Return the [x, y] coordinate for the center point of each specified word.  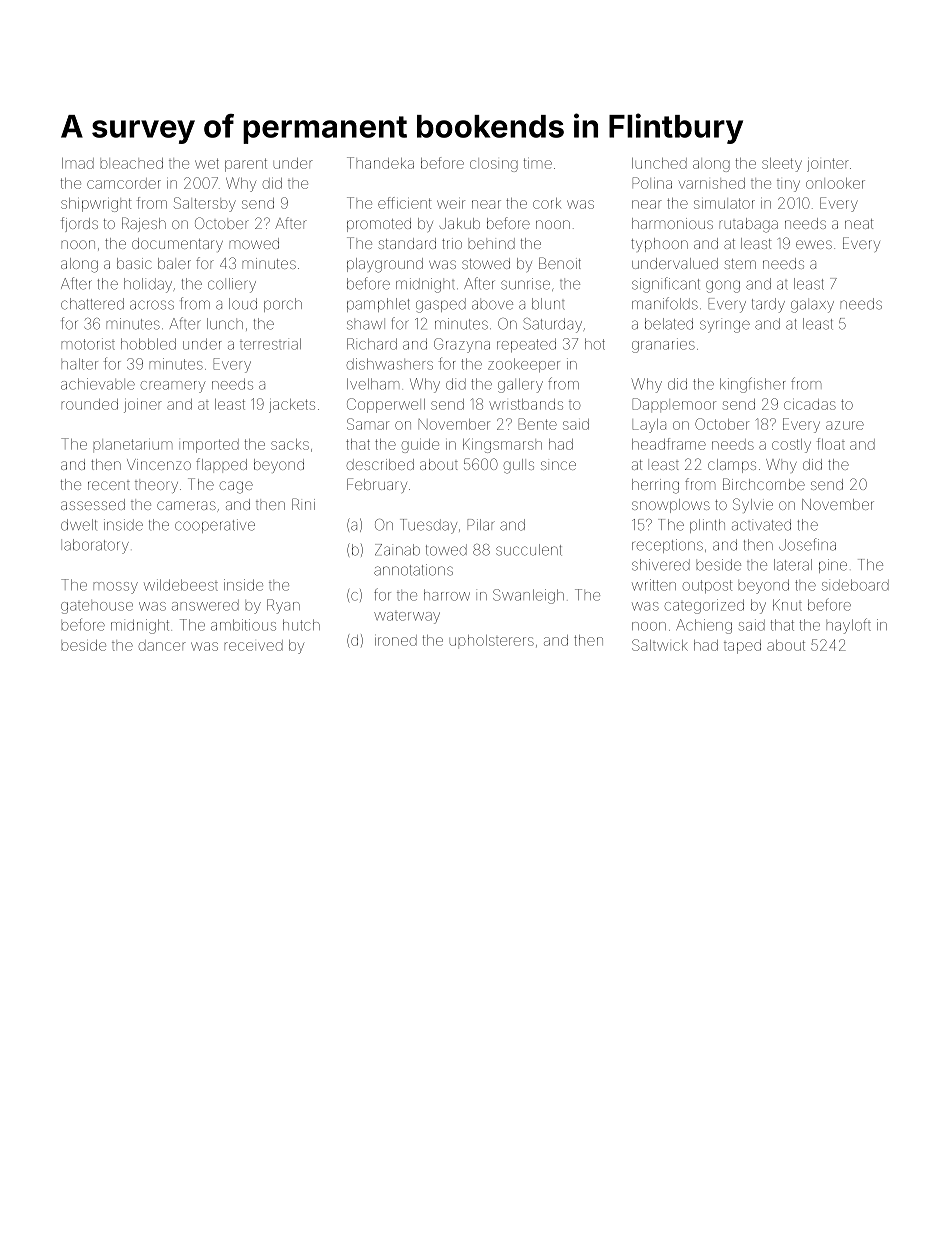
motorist [88, 344]
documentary [177, 245]
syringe [725, 325]
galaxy [812, 306]
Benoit [560, 263]
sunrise [525, 284]
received [254, 645]
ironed [396, 640]
